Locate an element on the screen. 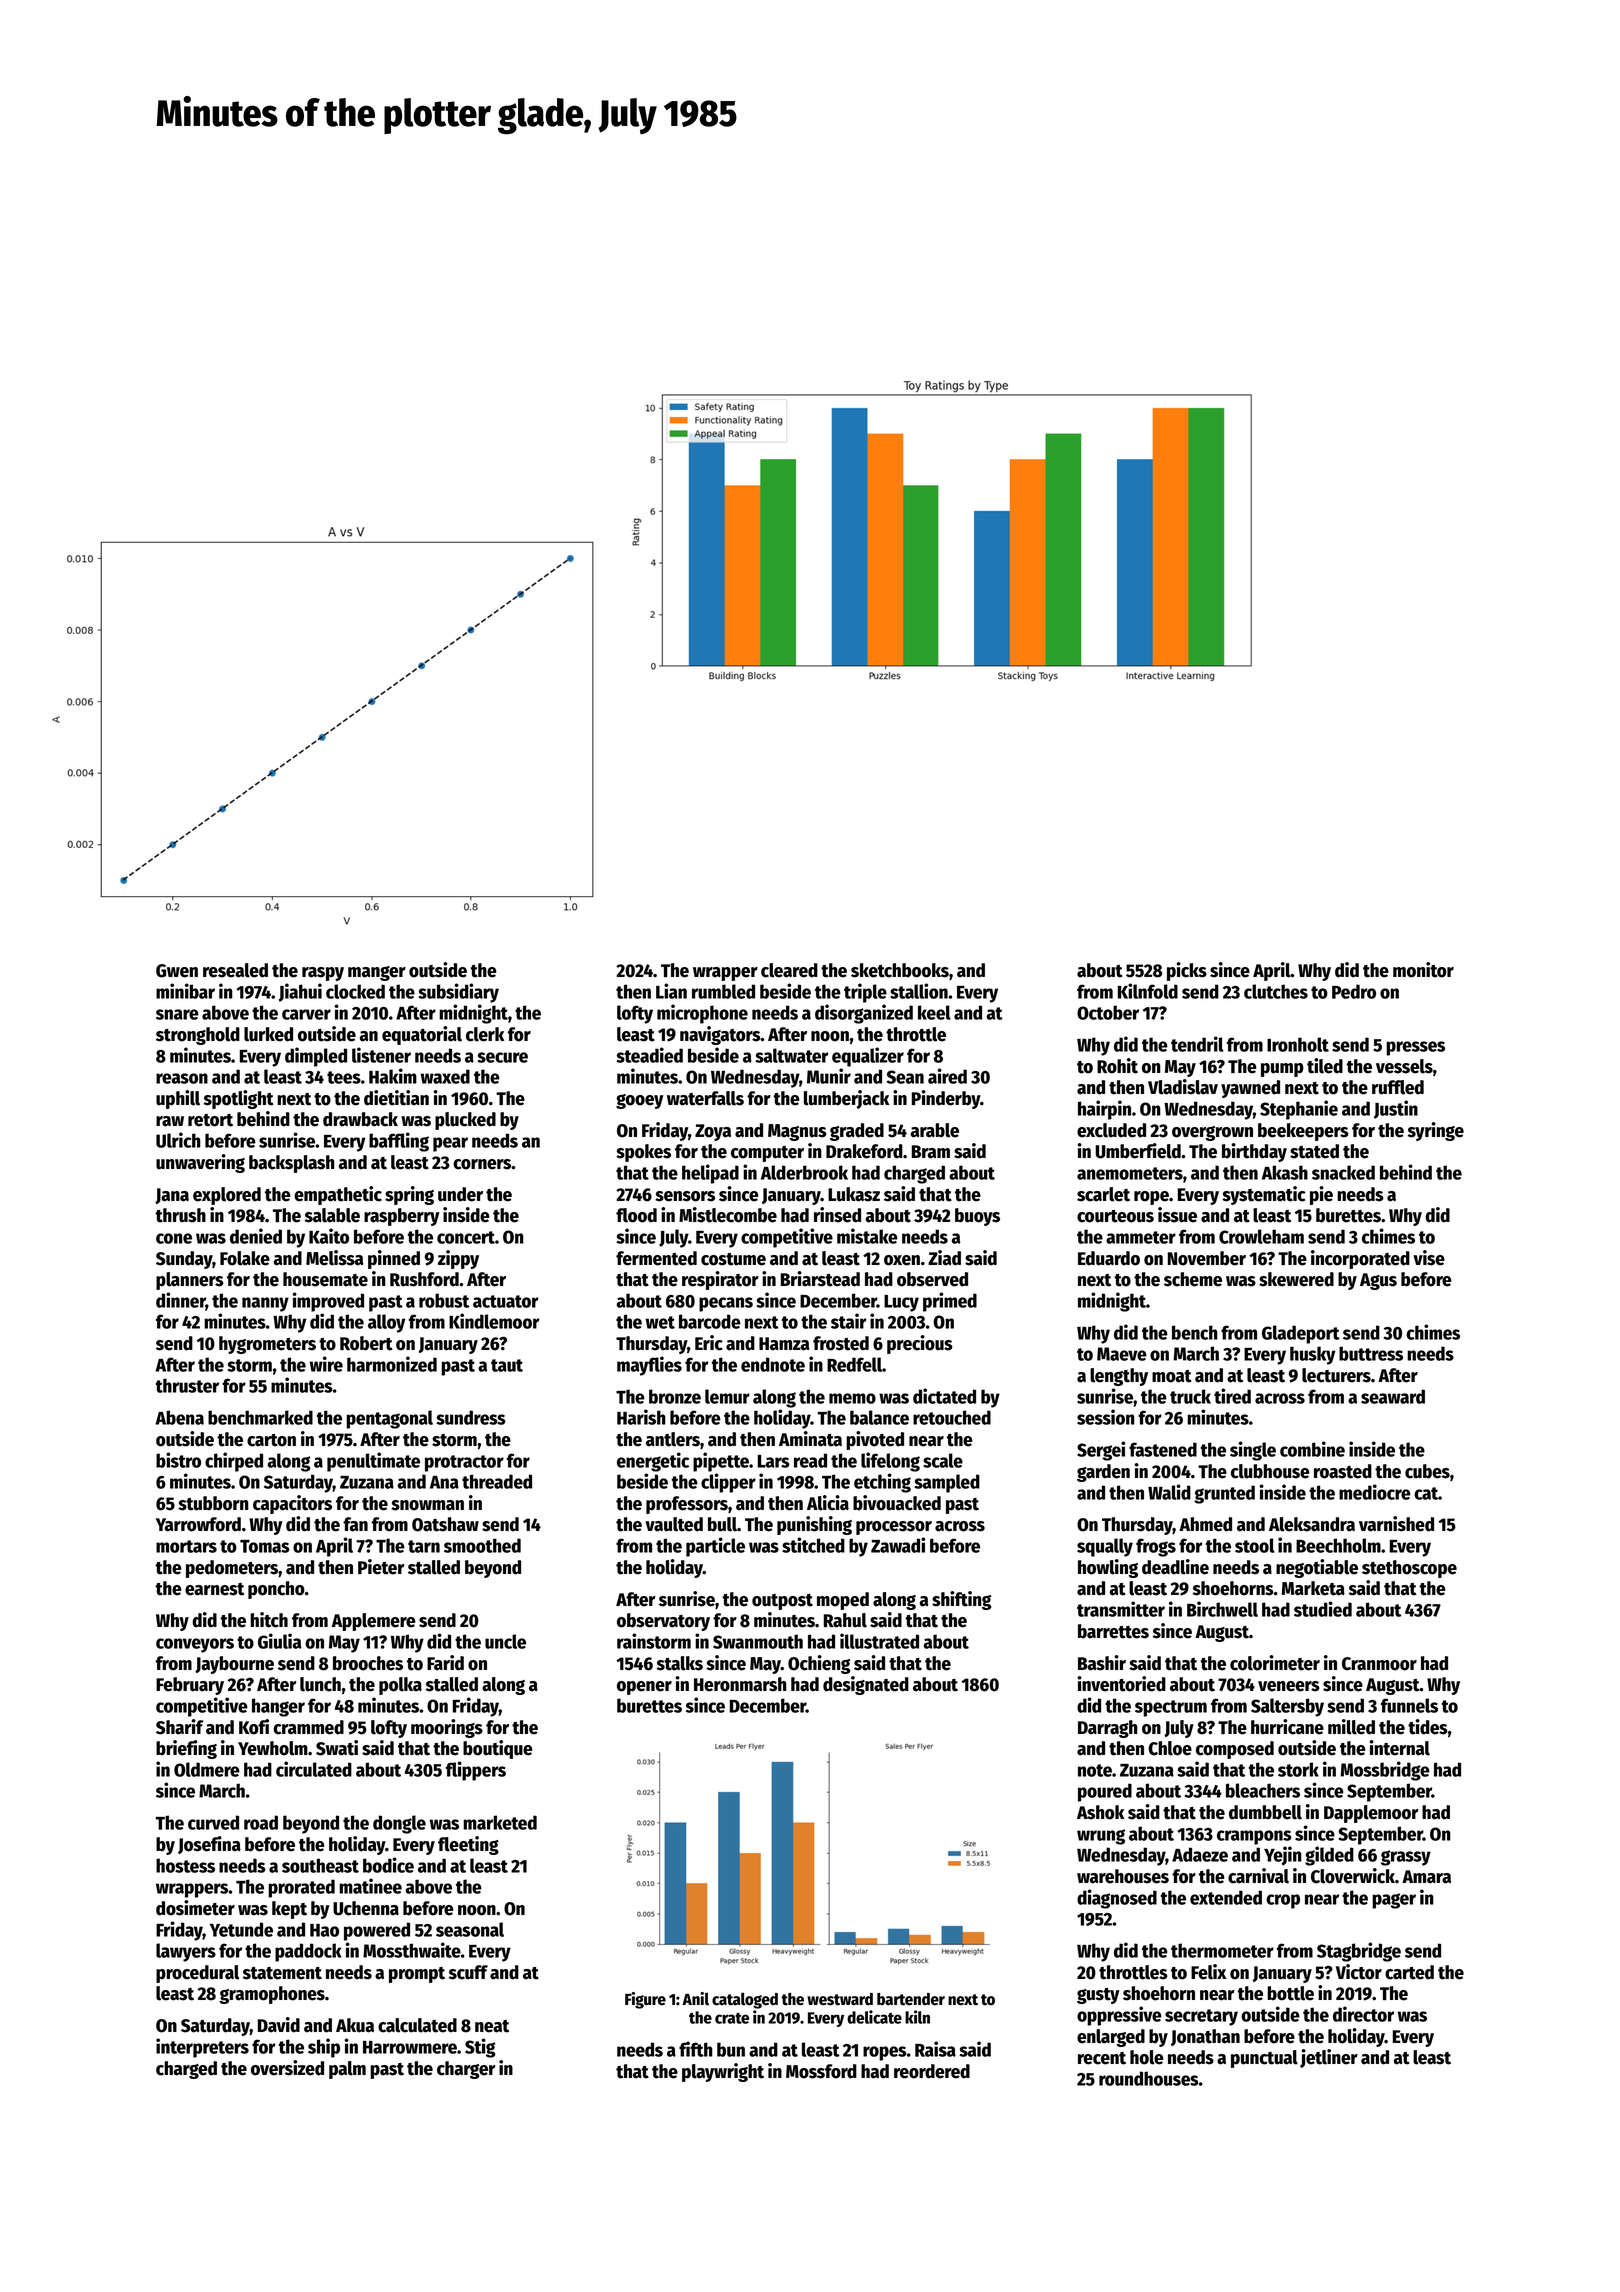  navigators is located at coordinates (720, 1035).
